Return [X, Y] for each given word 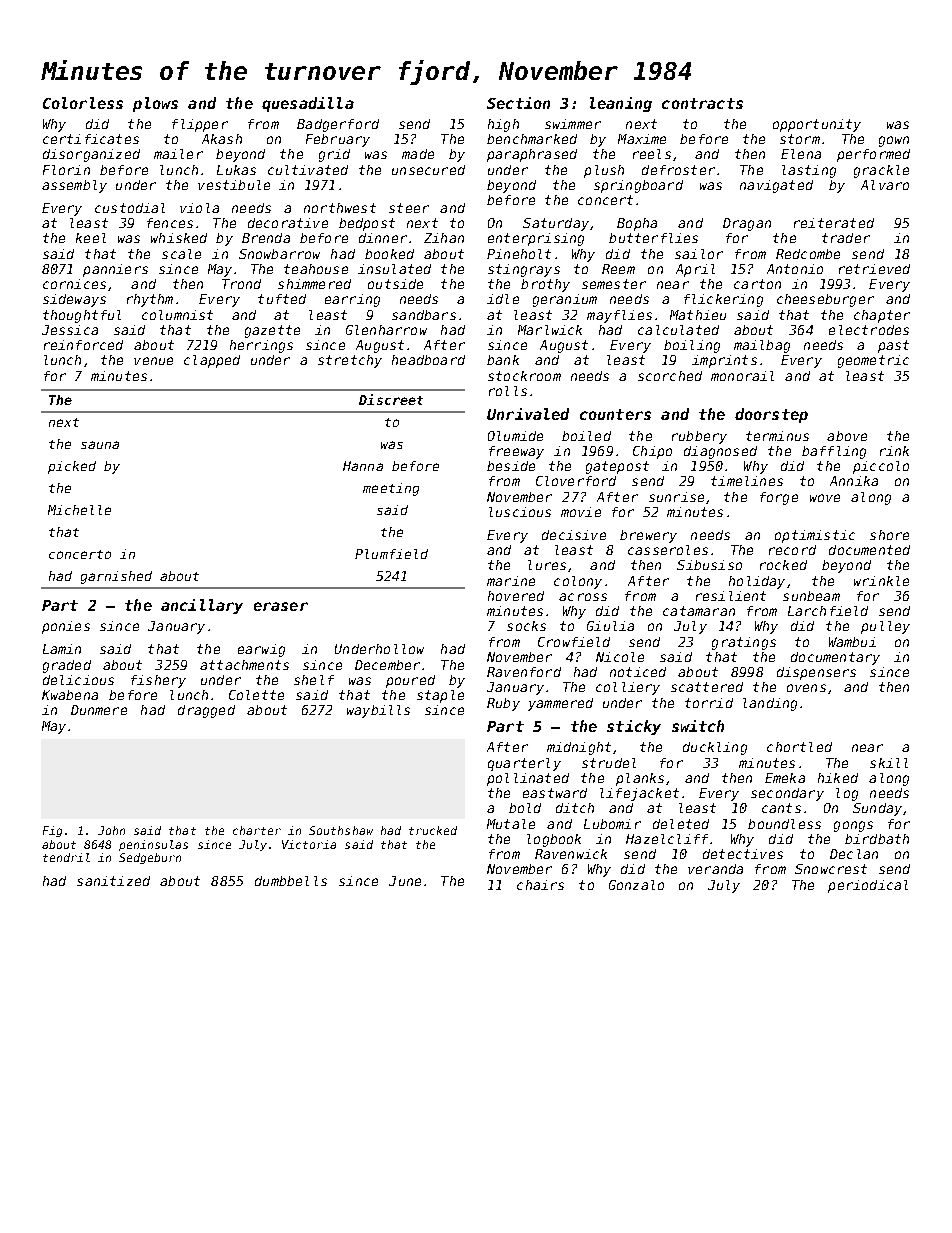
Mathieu [698, 315]
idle [503, 299]
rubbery [699, 437]
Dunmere [99, 710]
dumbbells [291, 881]
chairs [540, 885]
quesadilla [308, 104]
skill [889, 763]
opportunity [817, 125]
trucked [433, 830]
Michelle [79, 510]
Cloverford [576, 481]
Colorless [83, 103]
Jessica [70, 330]
